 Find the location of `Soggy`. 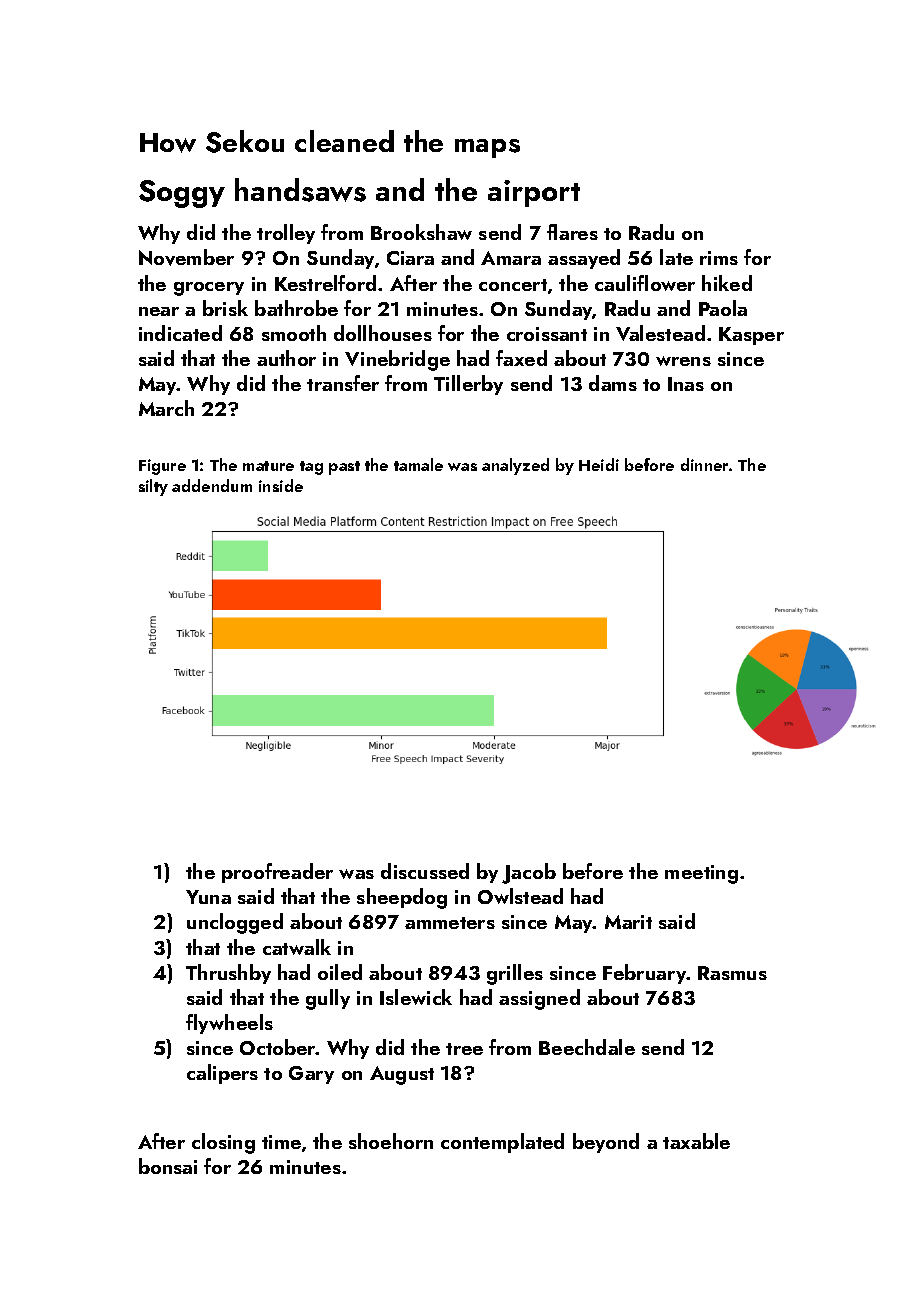

Soggy is located at coordinates (182, 194).
